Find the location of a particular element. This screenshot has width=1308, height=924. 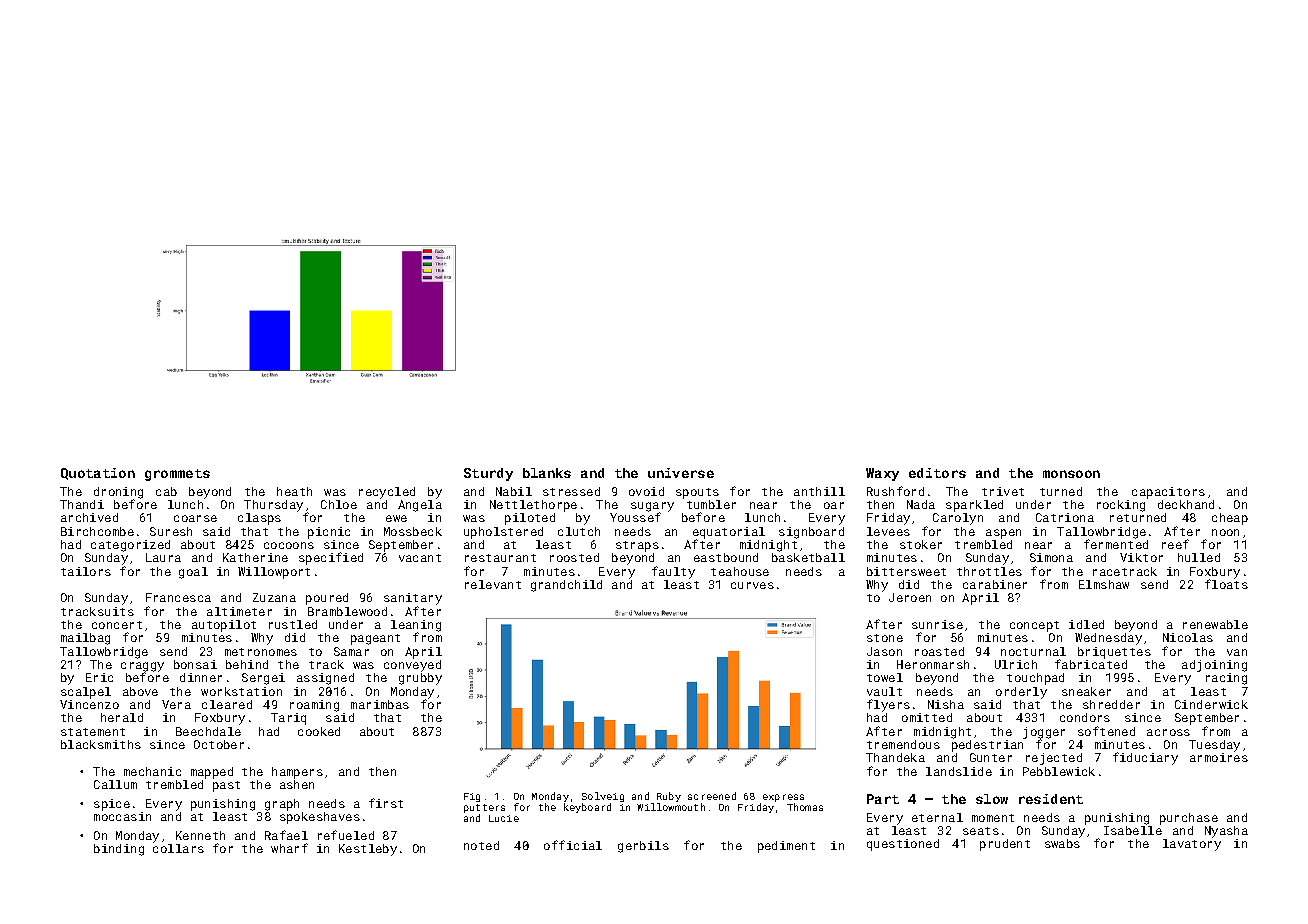

heath is located at coordinates (294, 491).
